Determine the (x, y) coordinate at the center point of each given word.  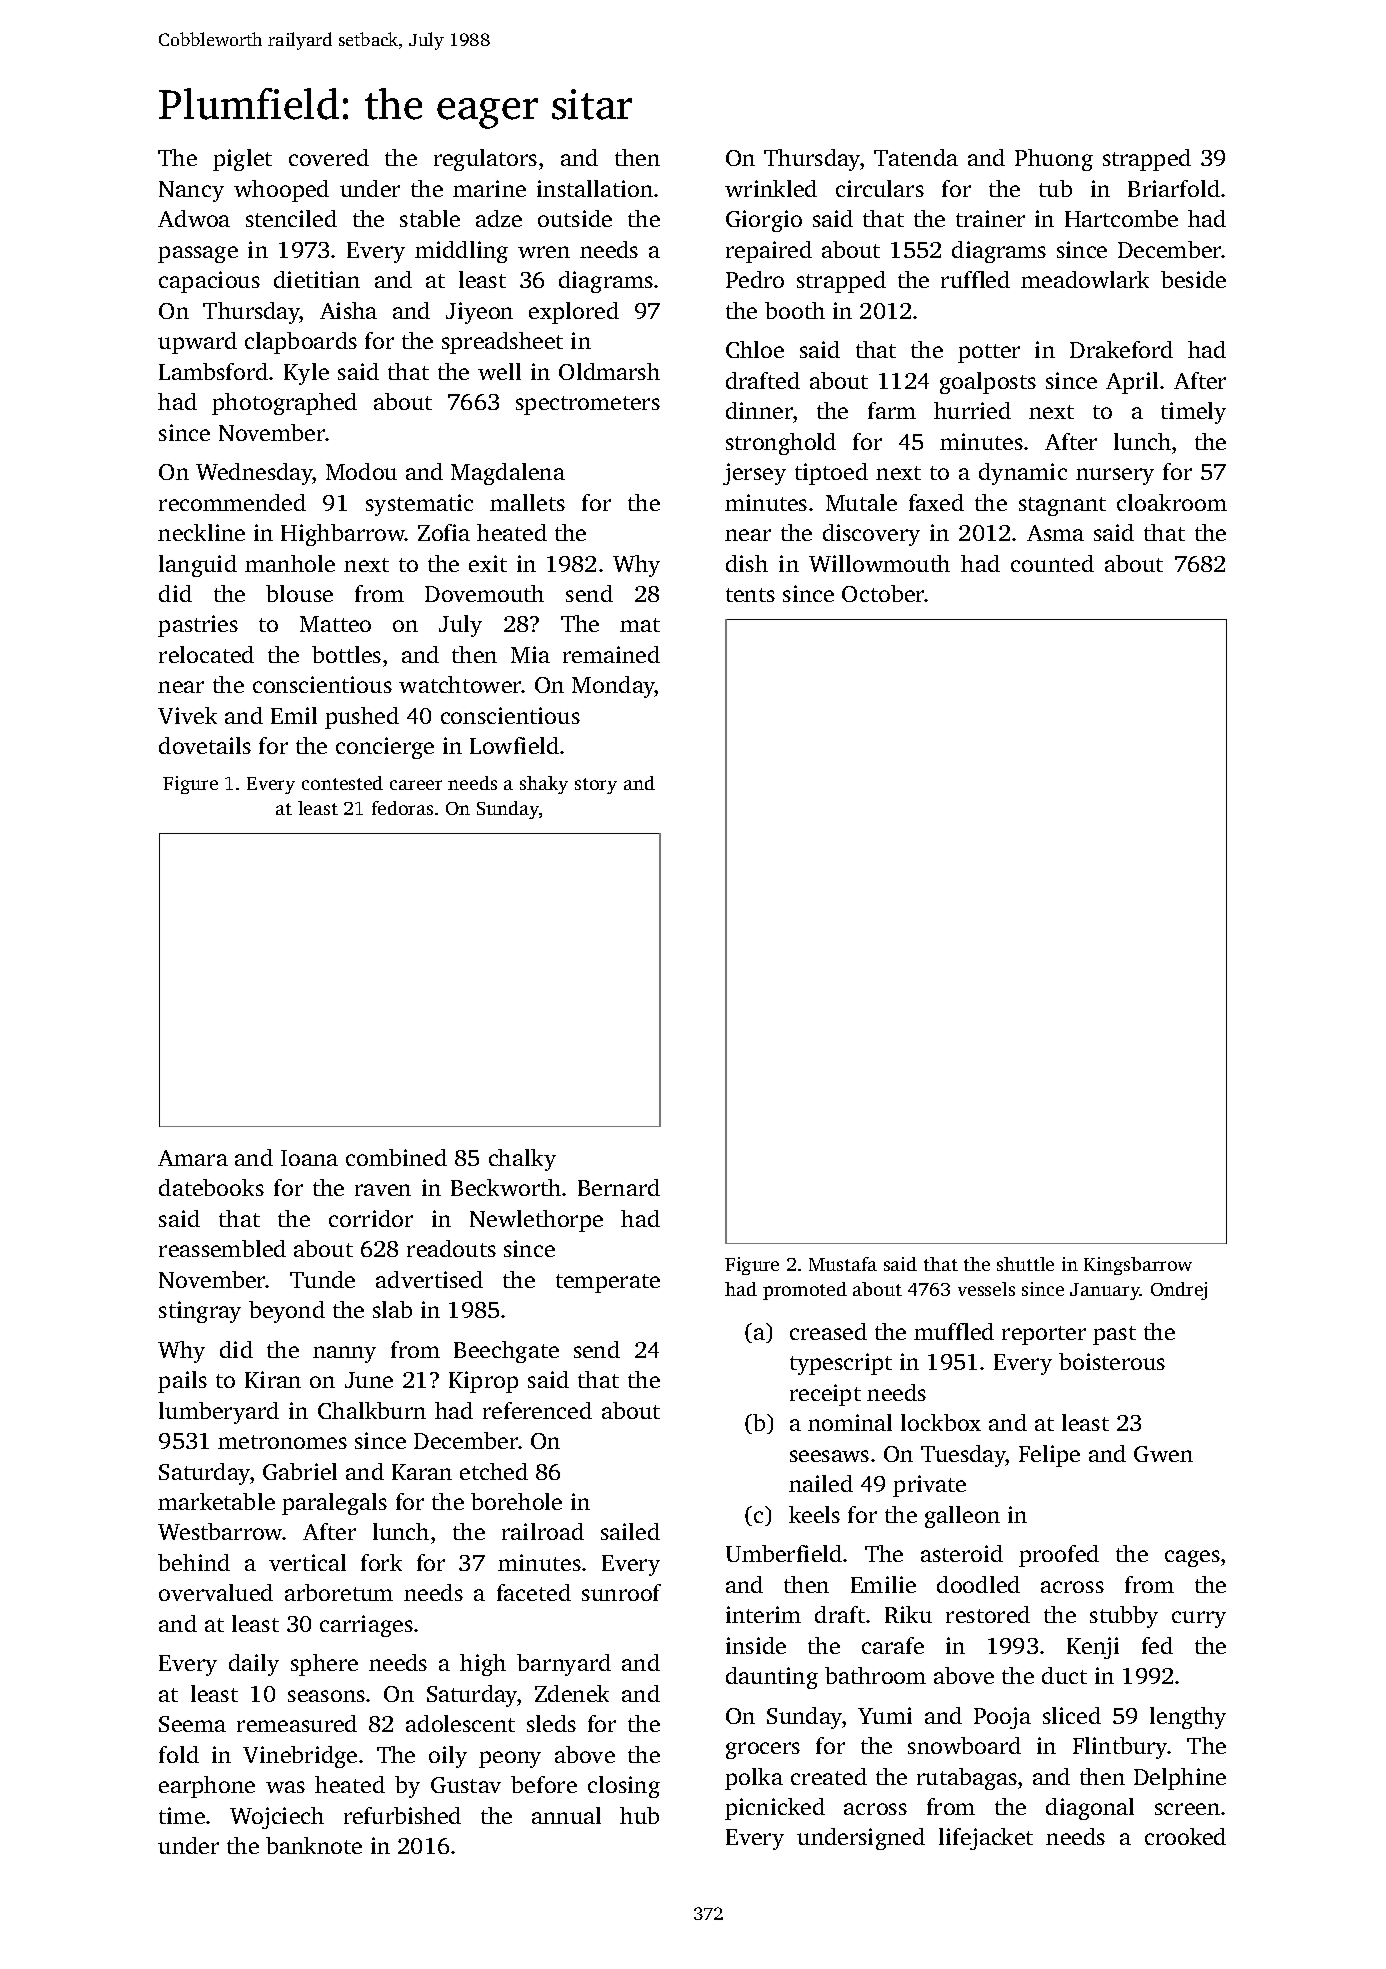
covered (329, 157)
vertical (307, 1562)
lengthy (1188, 1718)
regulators (485, 160)
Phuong (1054, 160)
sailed (630, 1531)
